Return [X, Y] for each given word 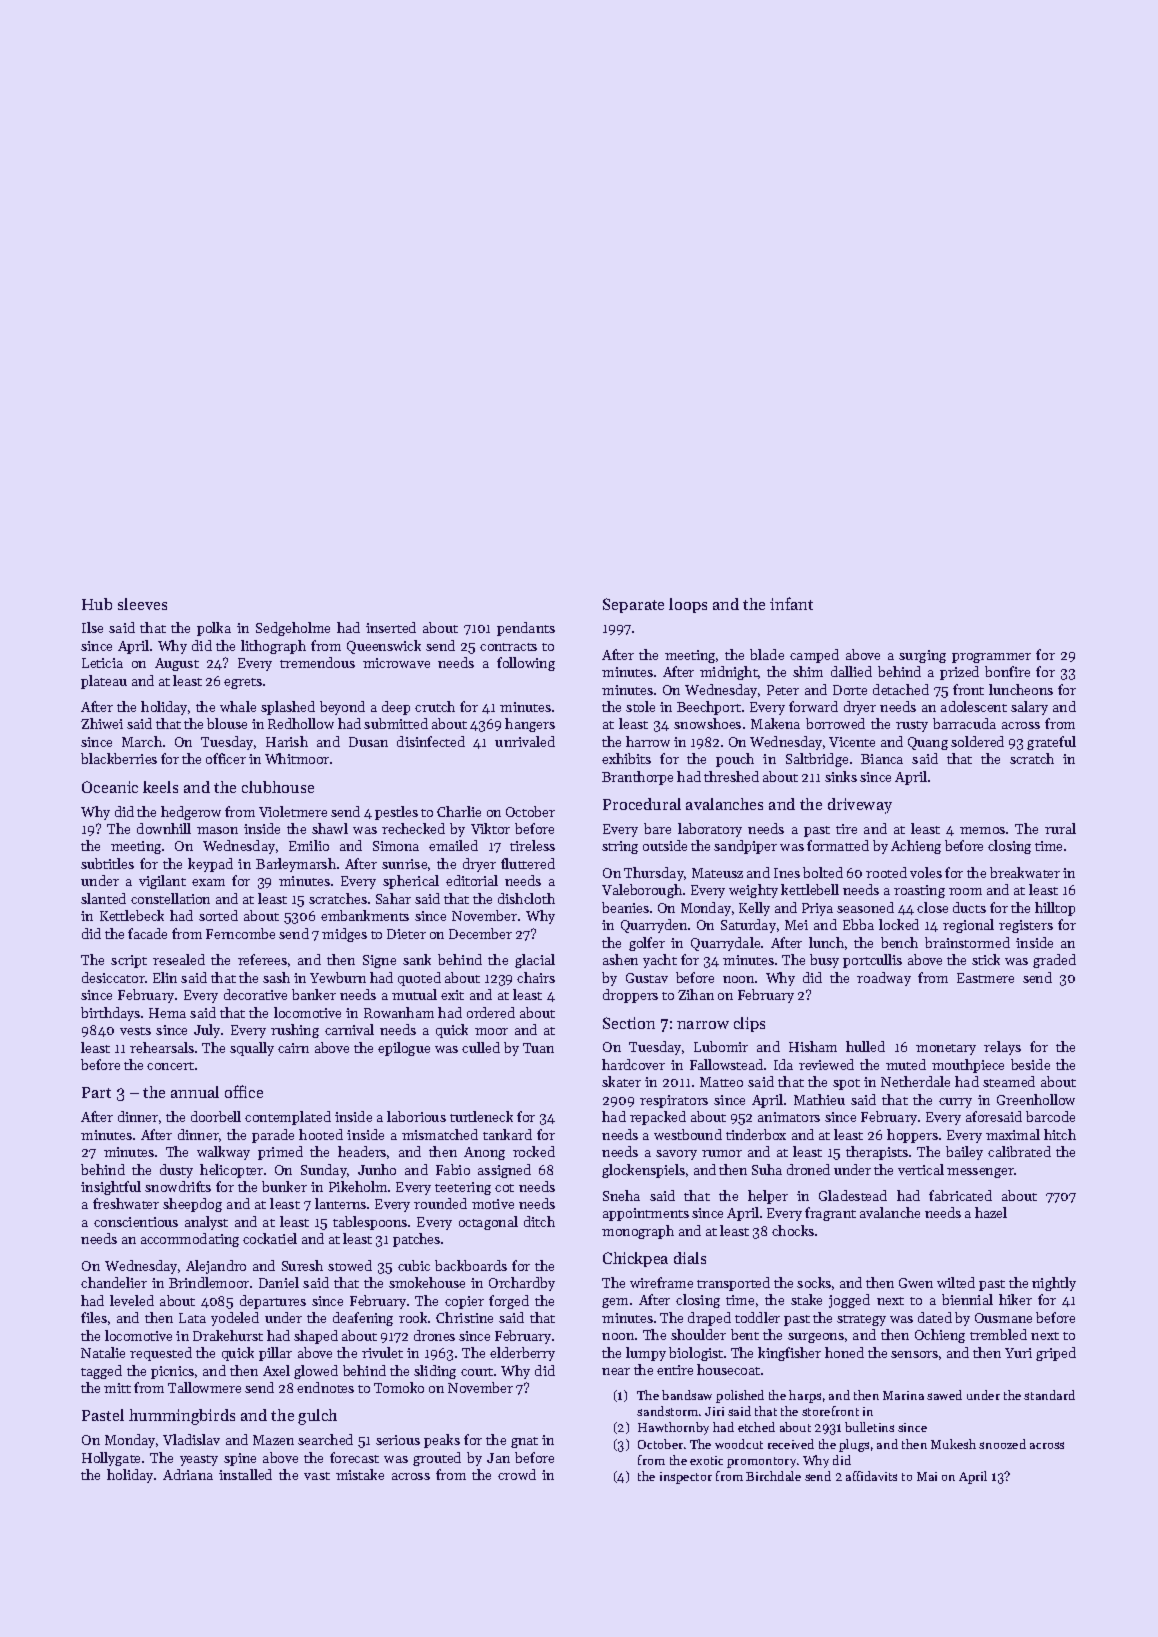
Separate [633, 605]
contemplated [288, 1118]
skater [621, 1081]
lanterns [340, 1203]
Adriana [188, 1474]
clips [749, 1024]
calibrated [1019, 1151]
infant [791, 603]
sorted [218, 915]
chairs [536, 977]
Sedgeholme [293, 629]
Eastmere [985, 978]
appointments [646, 1214]
